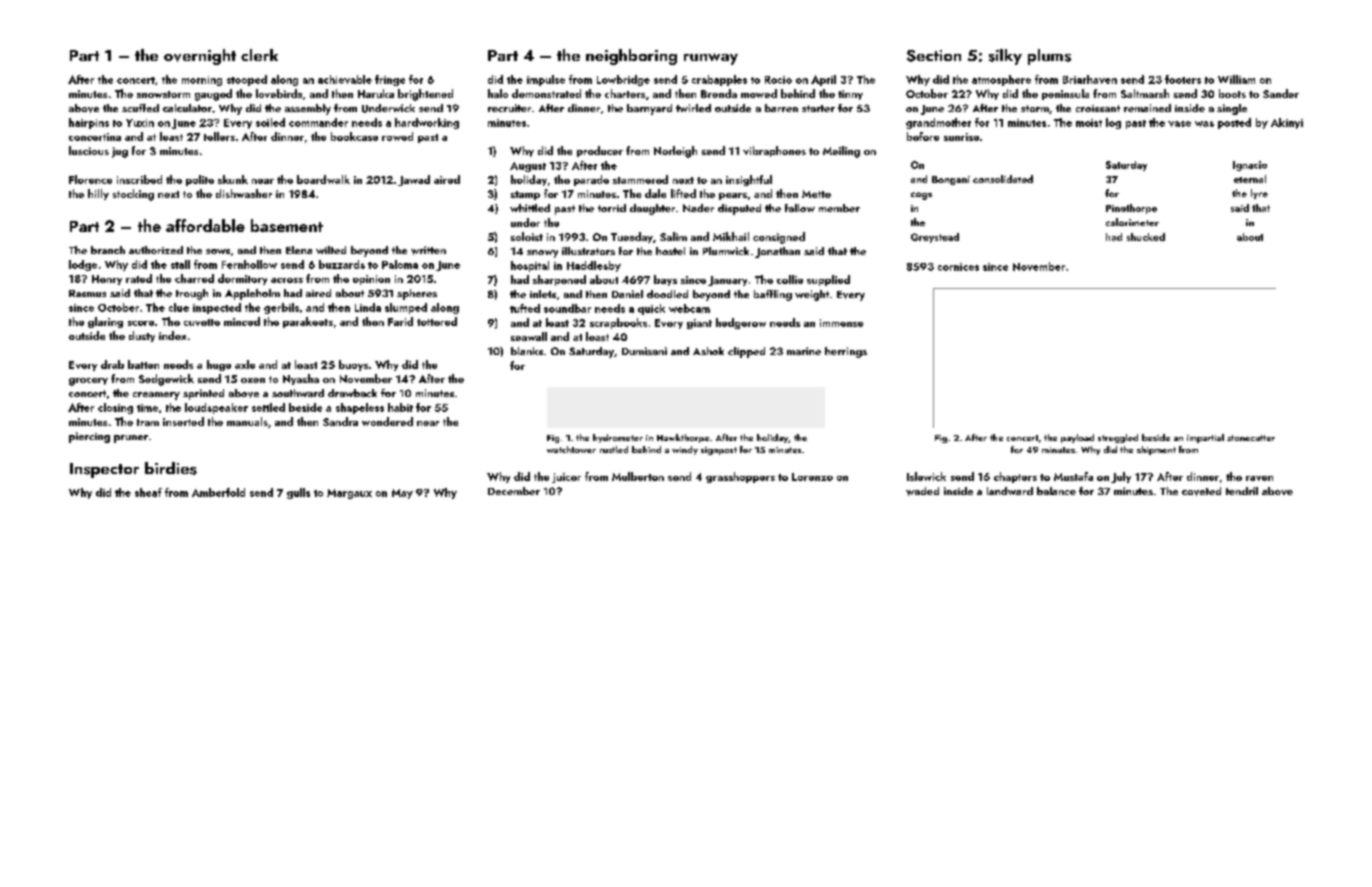 Image resolution: width=1372 pixels, height=887 pixels. I want to click on neighboring, so click(631, 57).
